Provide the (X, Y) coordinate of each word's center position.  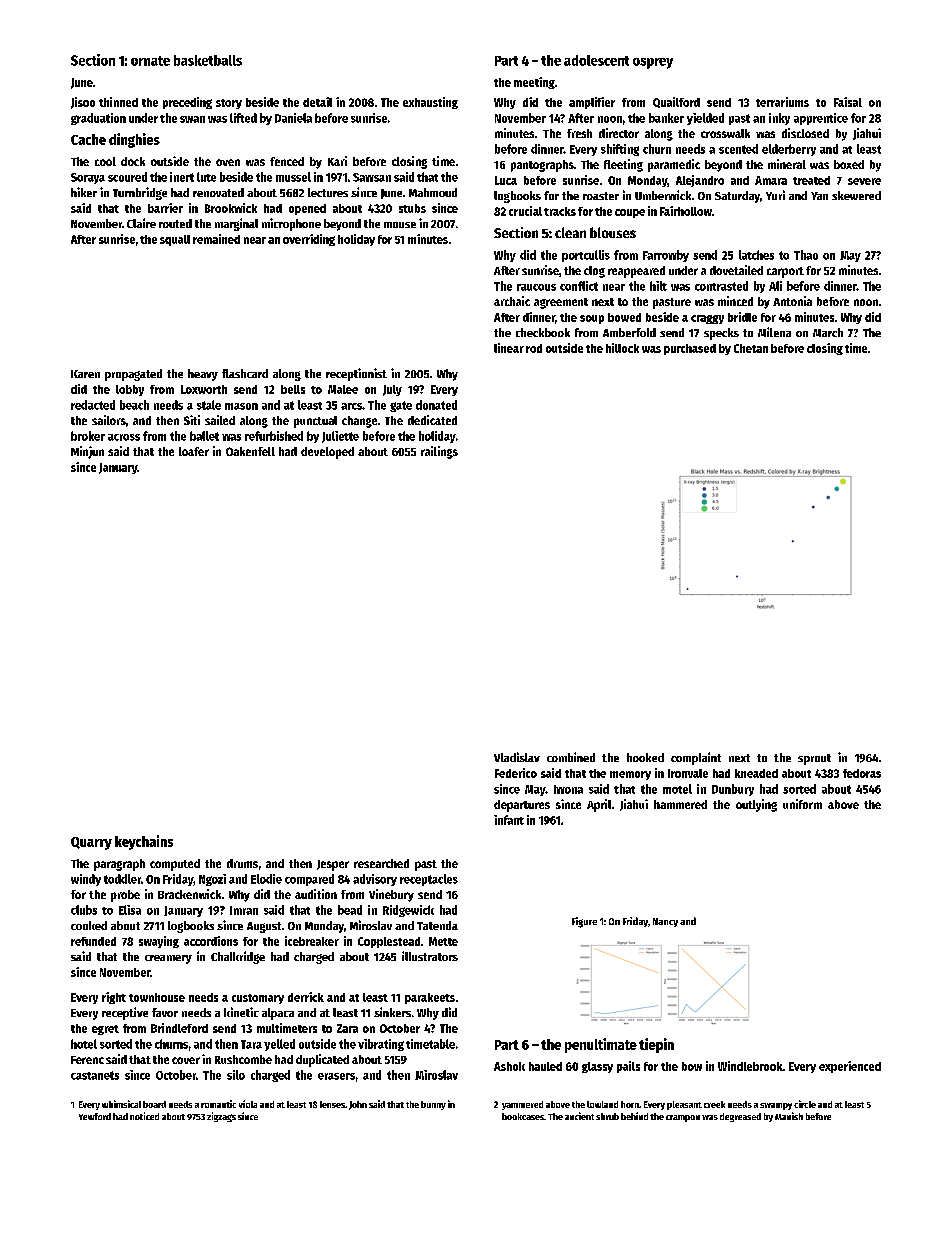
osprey (653, 63)
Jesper (333, 865)
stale (209, 405)
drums (242, 863)
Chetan (751, 348)
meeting (534, 83)
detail (317, 102)
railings (439, 452)
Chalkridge (238, 957)
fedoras (862, 773)
